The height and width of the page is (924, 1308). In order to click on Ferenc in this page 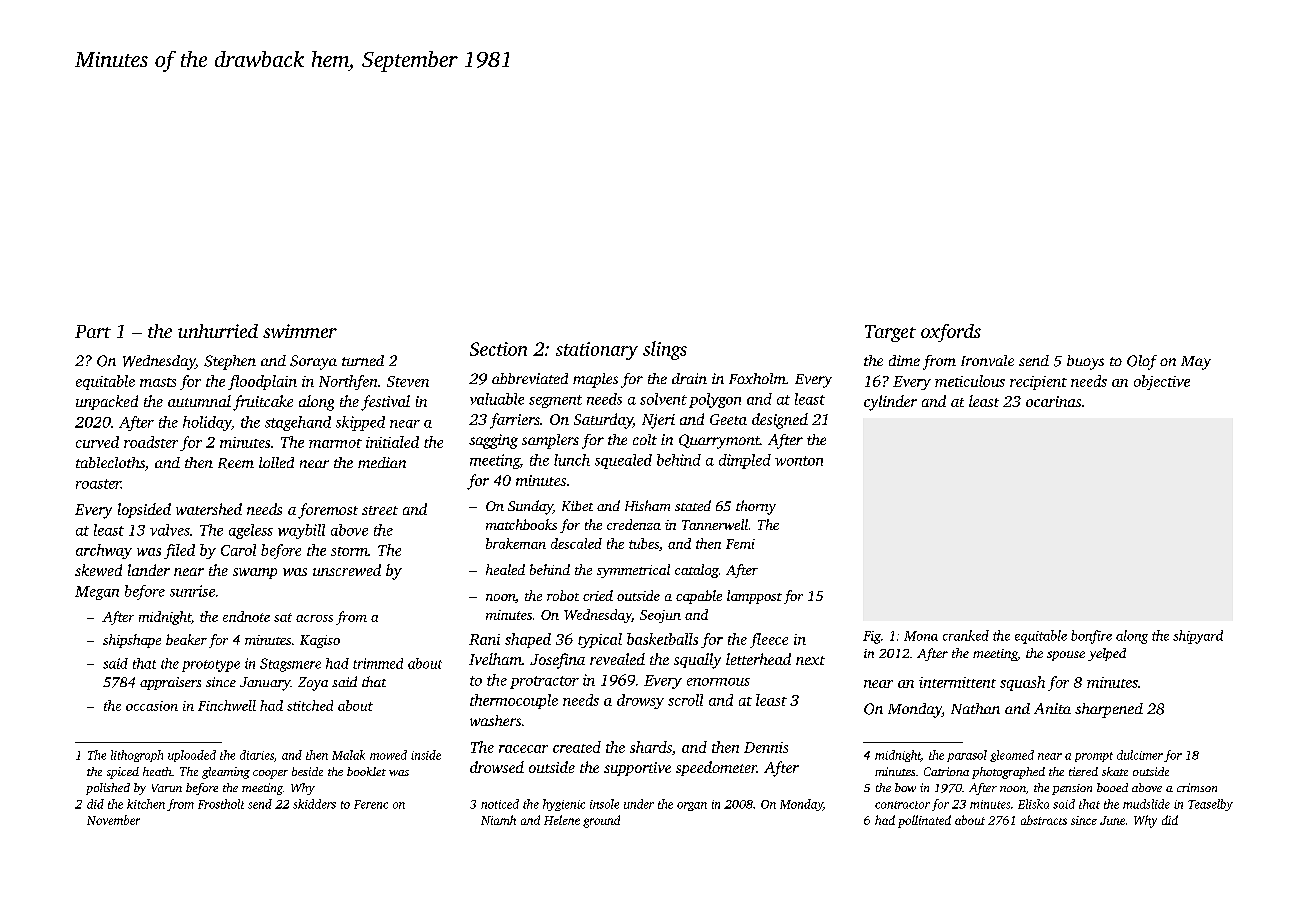, I will do `click(371, 804)`.
